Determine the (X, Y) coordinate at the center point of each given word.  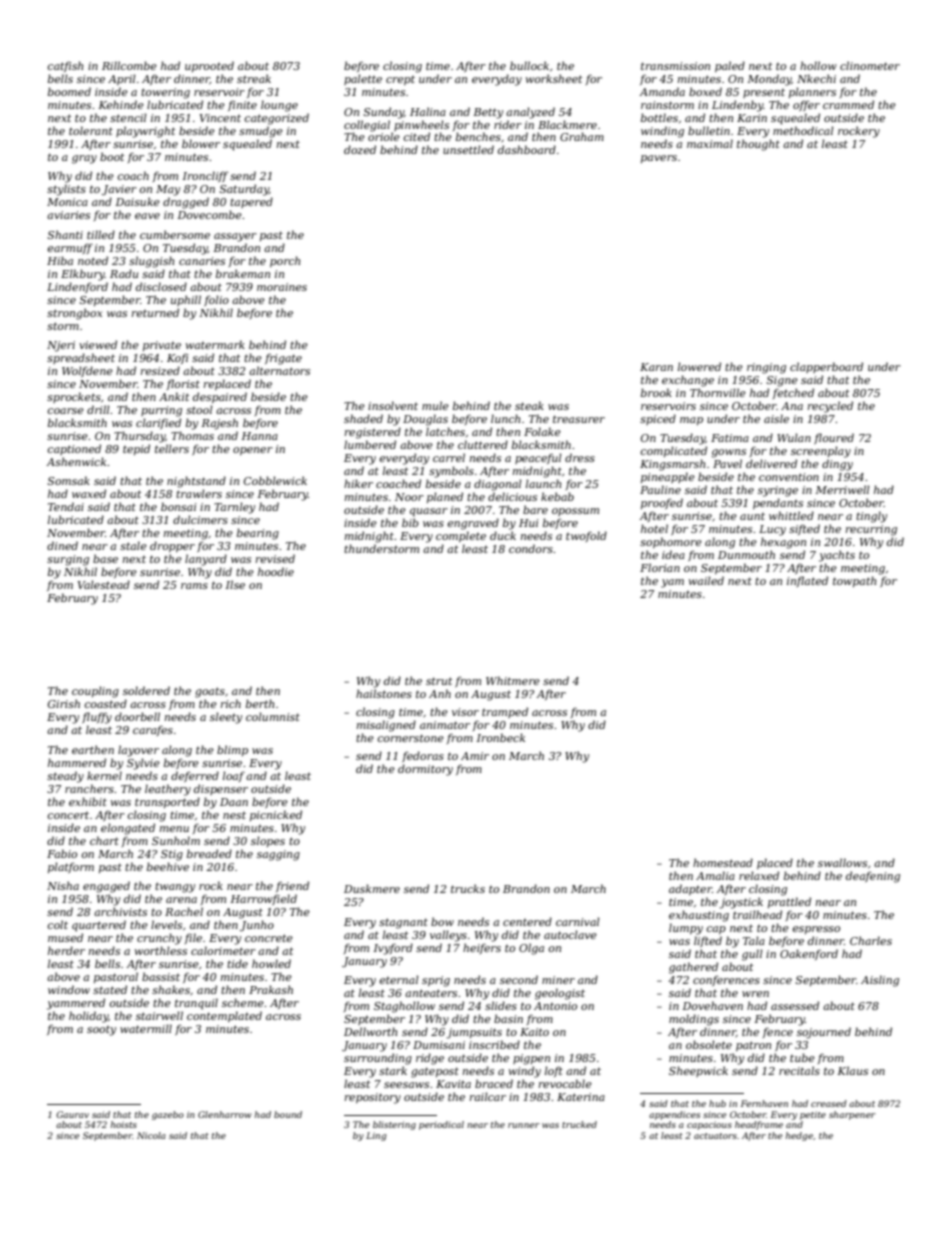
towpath (854, 581)
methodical (803, 130)
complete (461, 536)
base (105, 558)
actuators (715, 1136)
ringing (766, 368)
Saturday (244, 190)
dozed (360, 149)
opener (253, 451)
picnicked (276, 815)
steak (529, 405)
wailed (706, 580)
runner (524, 1125)
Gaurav (72, 1114)
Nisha (63, 885)
